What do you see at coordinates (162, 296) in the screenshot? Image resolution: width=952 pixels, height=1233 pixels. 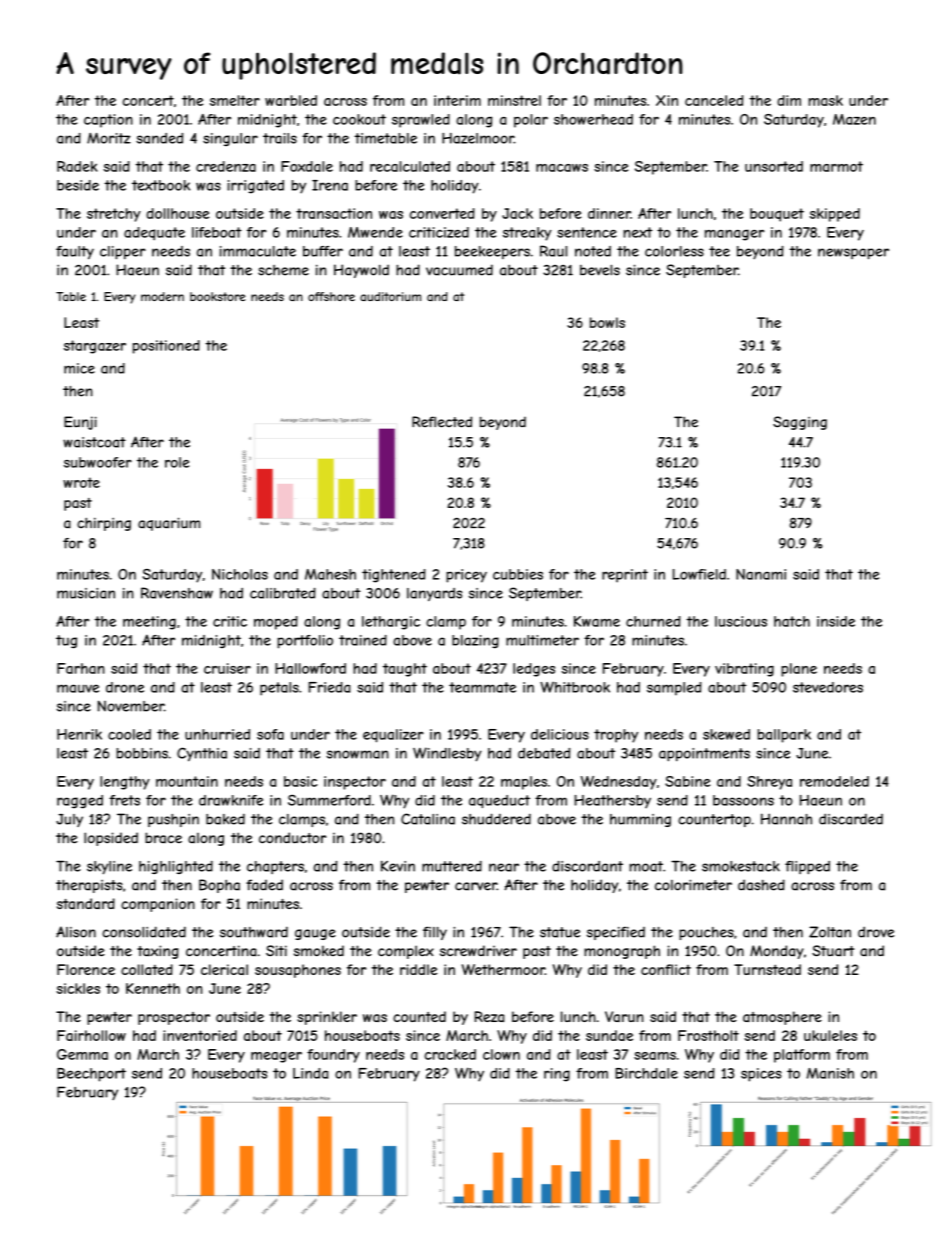 I see `modern` at bounding box center [162, 296].
